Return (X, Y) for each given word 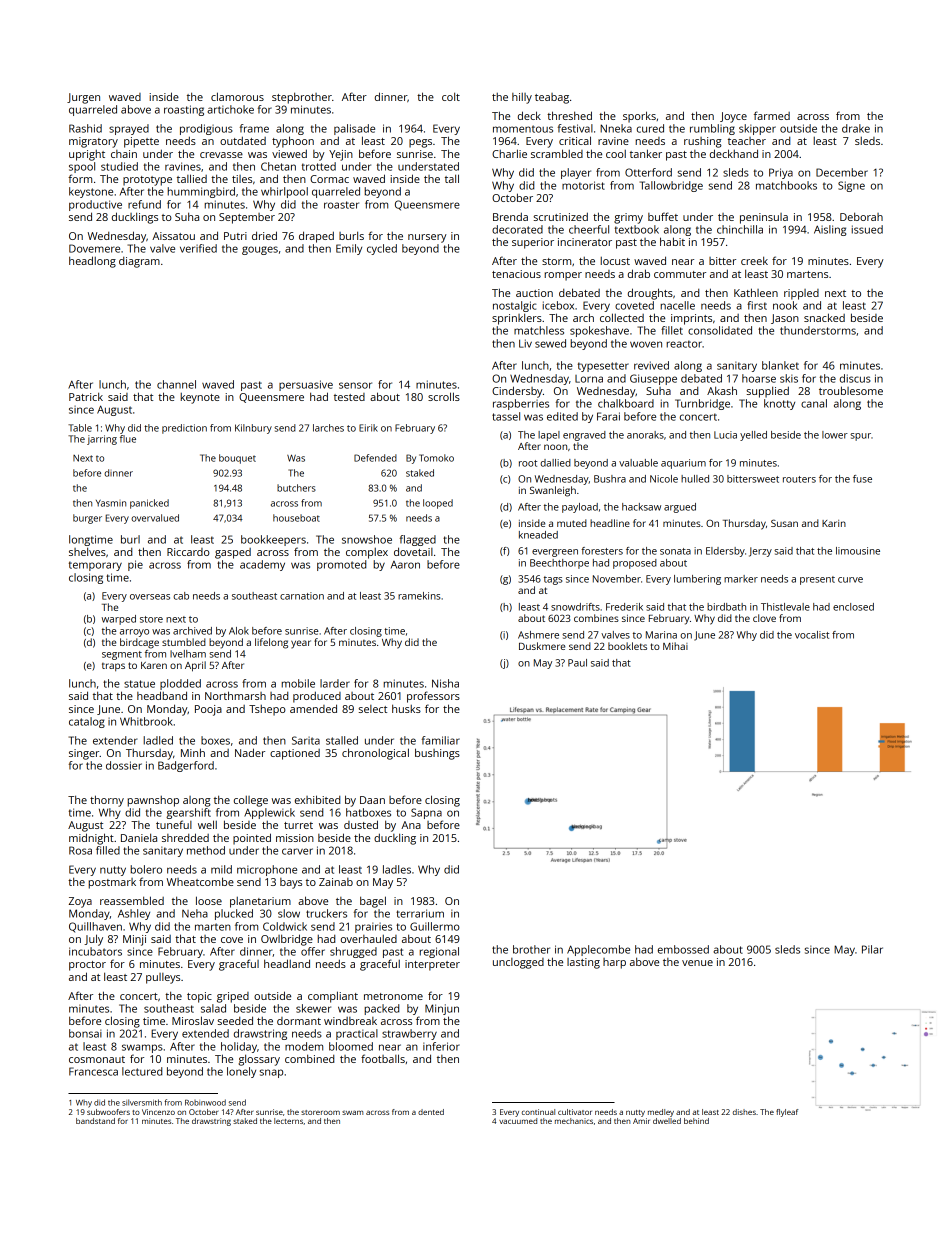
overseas (150, 597)
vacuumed (518, 1121)
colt (451, 96)
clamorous (237, 96)
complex (367, 553)
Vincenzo (158, 1112)
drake (856, 128)
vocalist (812, 635)
